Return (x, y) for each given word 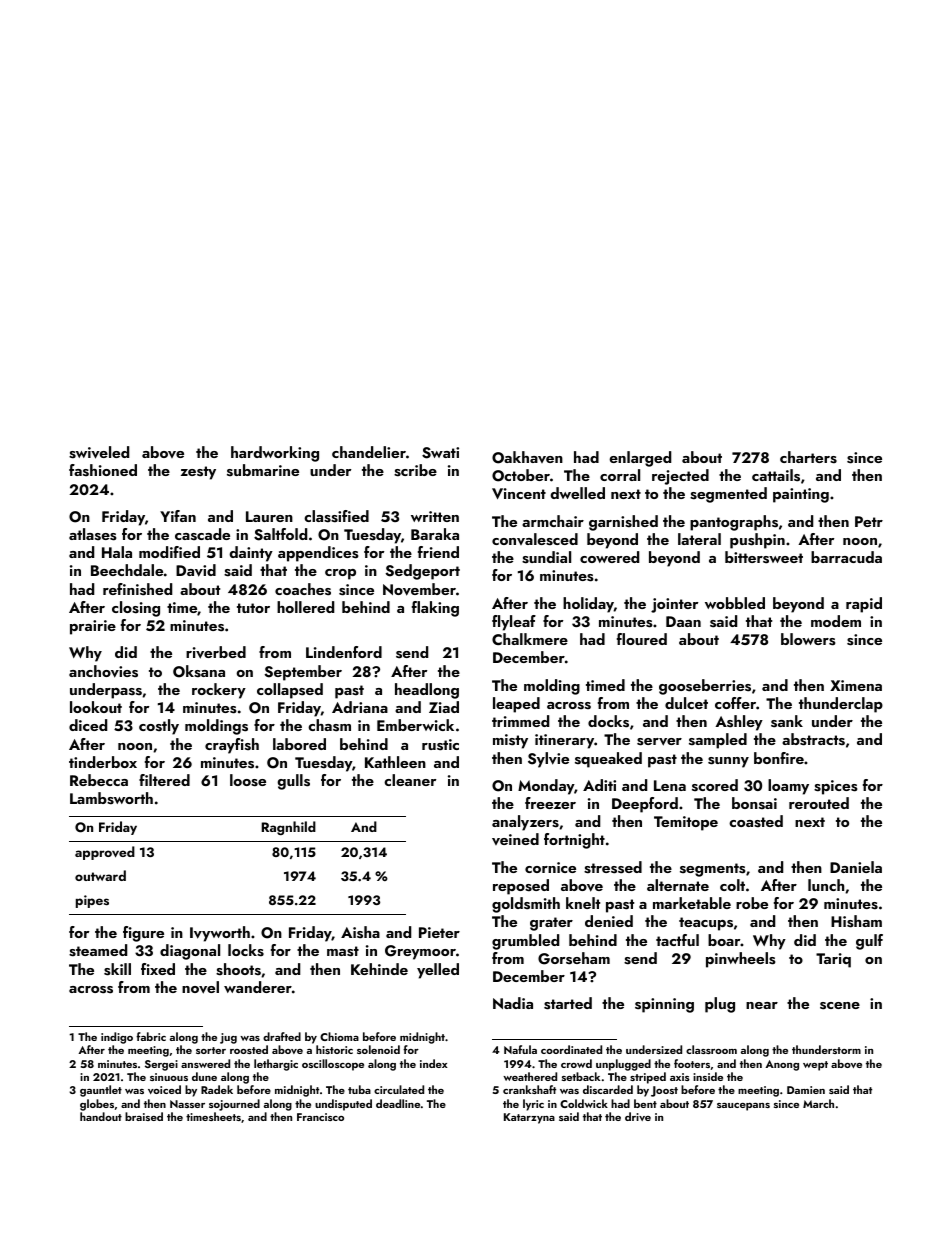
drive (638, 1116)
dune (204, 1076)
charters (808, 457)
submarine (263, 470)
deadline (398, 1103)
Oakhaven (527, 457)
